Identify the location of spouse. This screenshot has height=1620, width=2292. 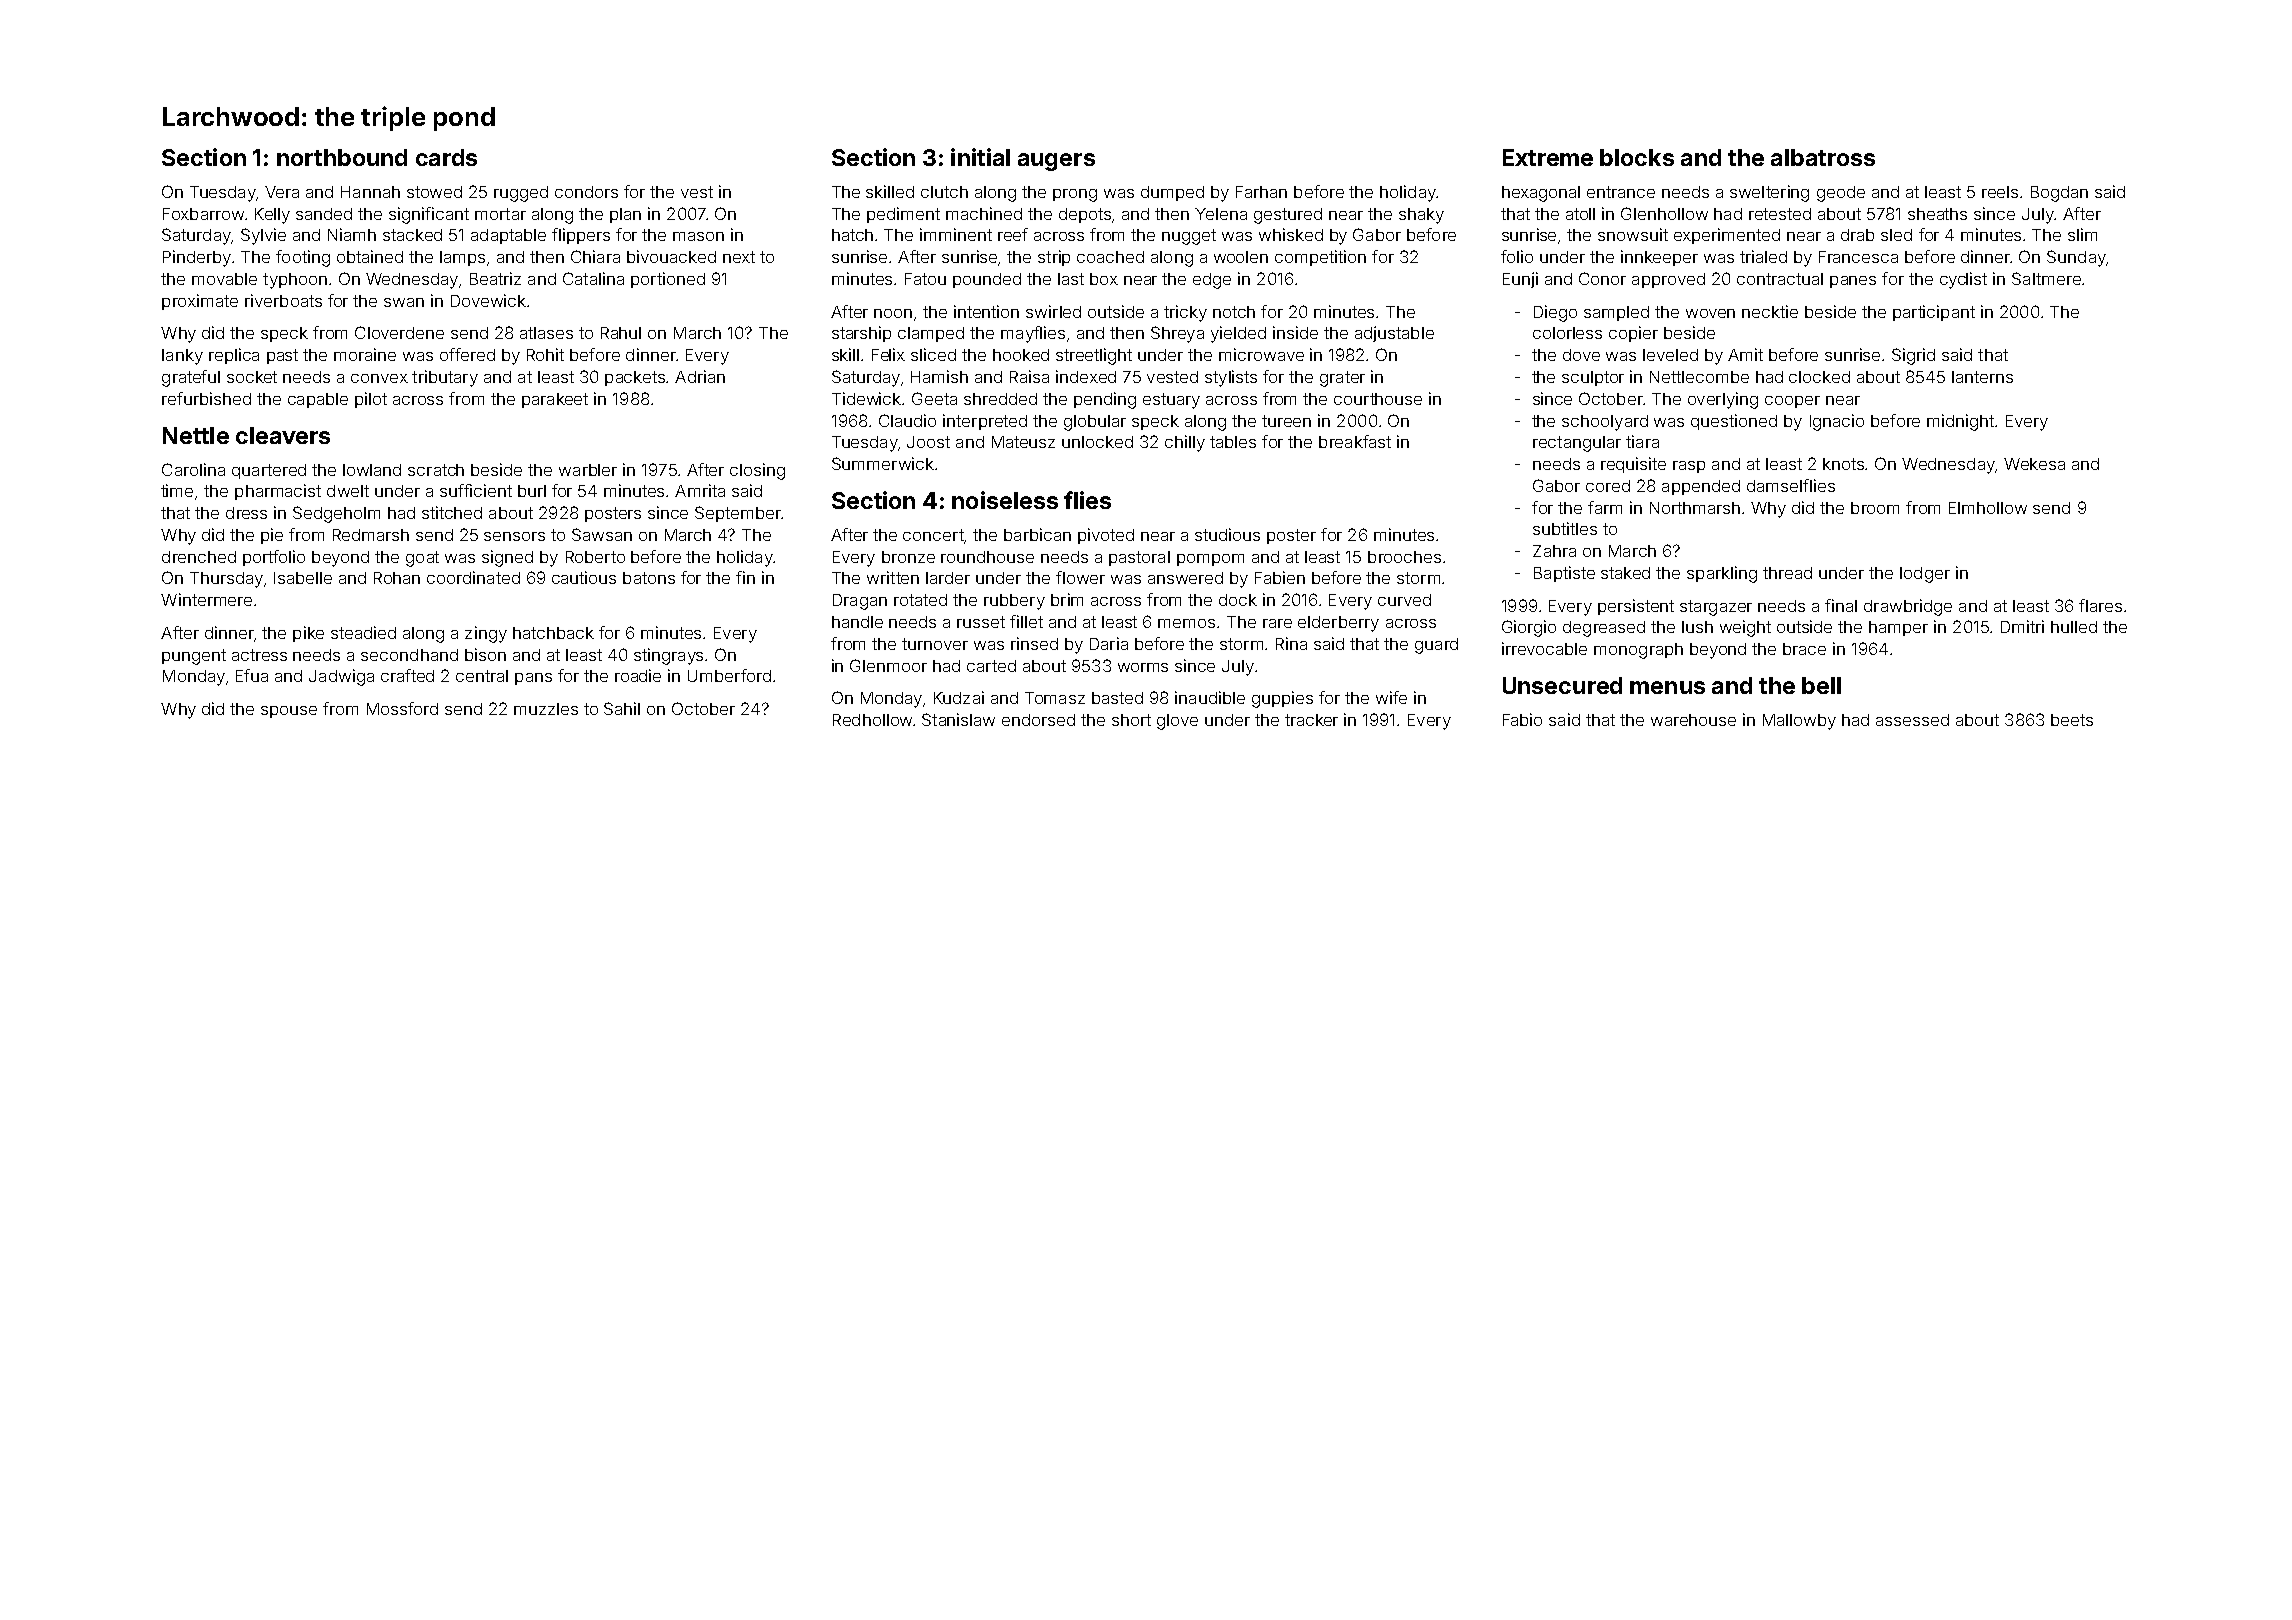
(289, 712).
